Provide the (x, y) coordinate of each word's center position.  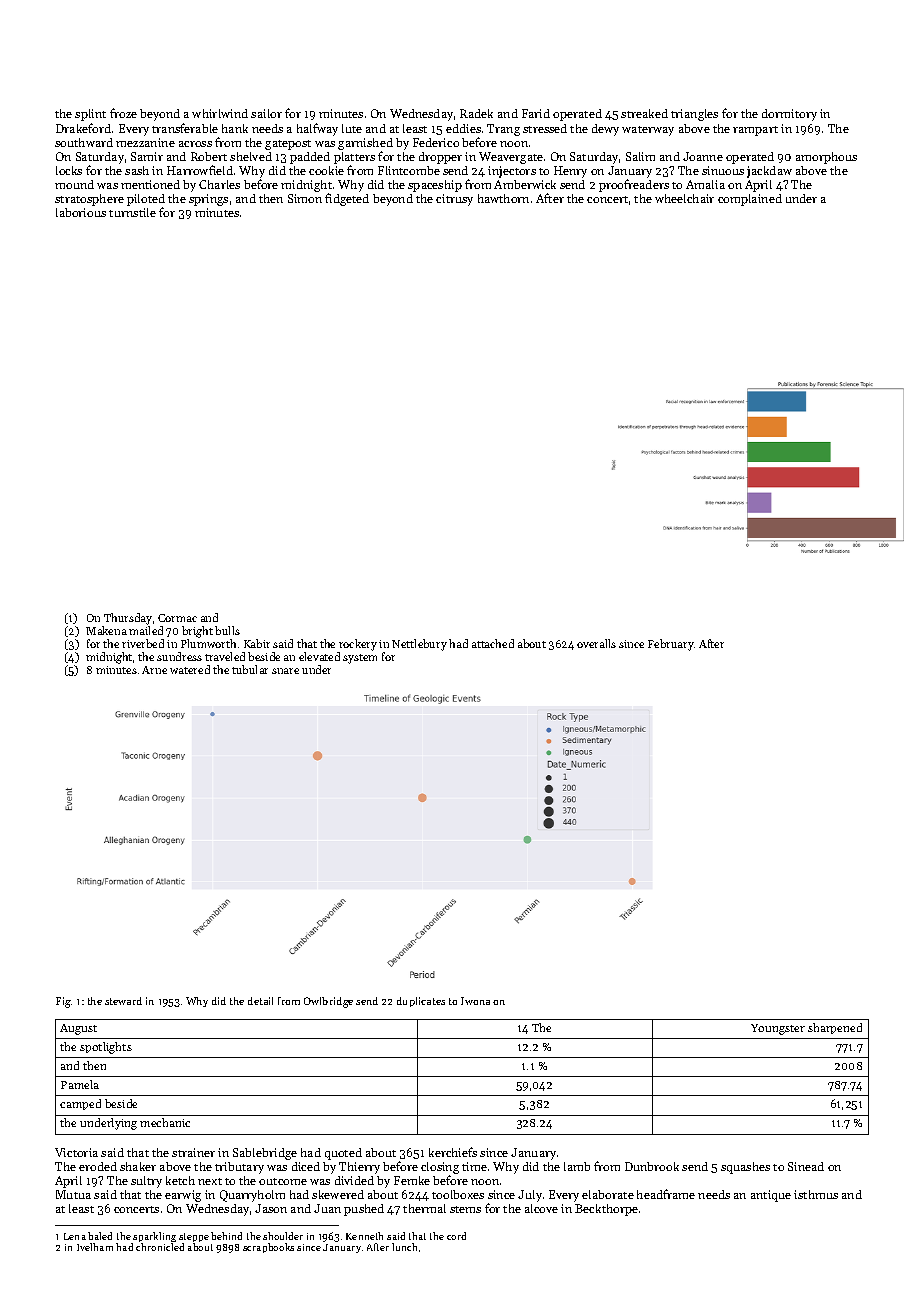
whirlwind (220, 113)
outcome (283, 1181)
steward (123, 1001)
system (360, 659)
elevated (319, 656)
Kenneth (364, 1236)
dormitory (789, 115)
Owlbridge (328, 1002)
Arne (154, 670)
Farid (536, 113)
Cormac (177, 618)
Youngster (778, 1029)
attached (493, 643)
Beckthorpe (606, 1210)
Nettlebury (419, 645)
